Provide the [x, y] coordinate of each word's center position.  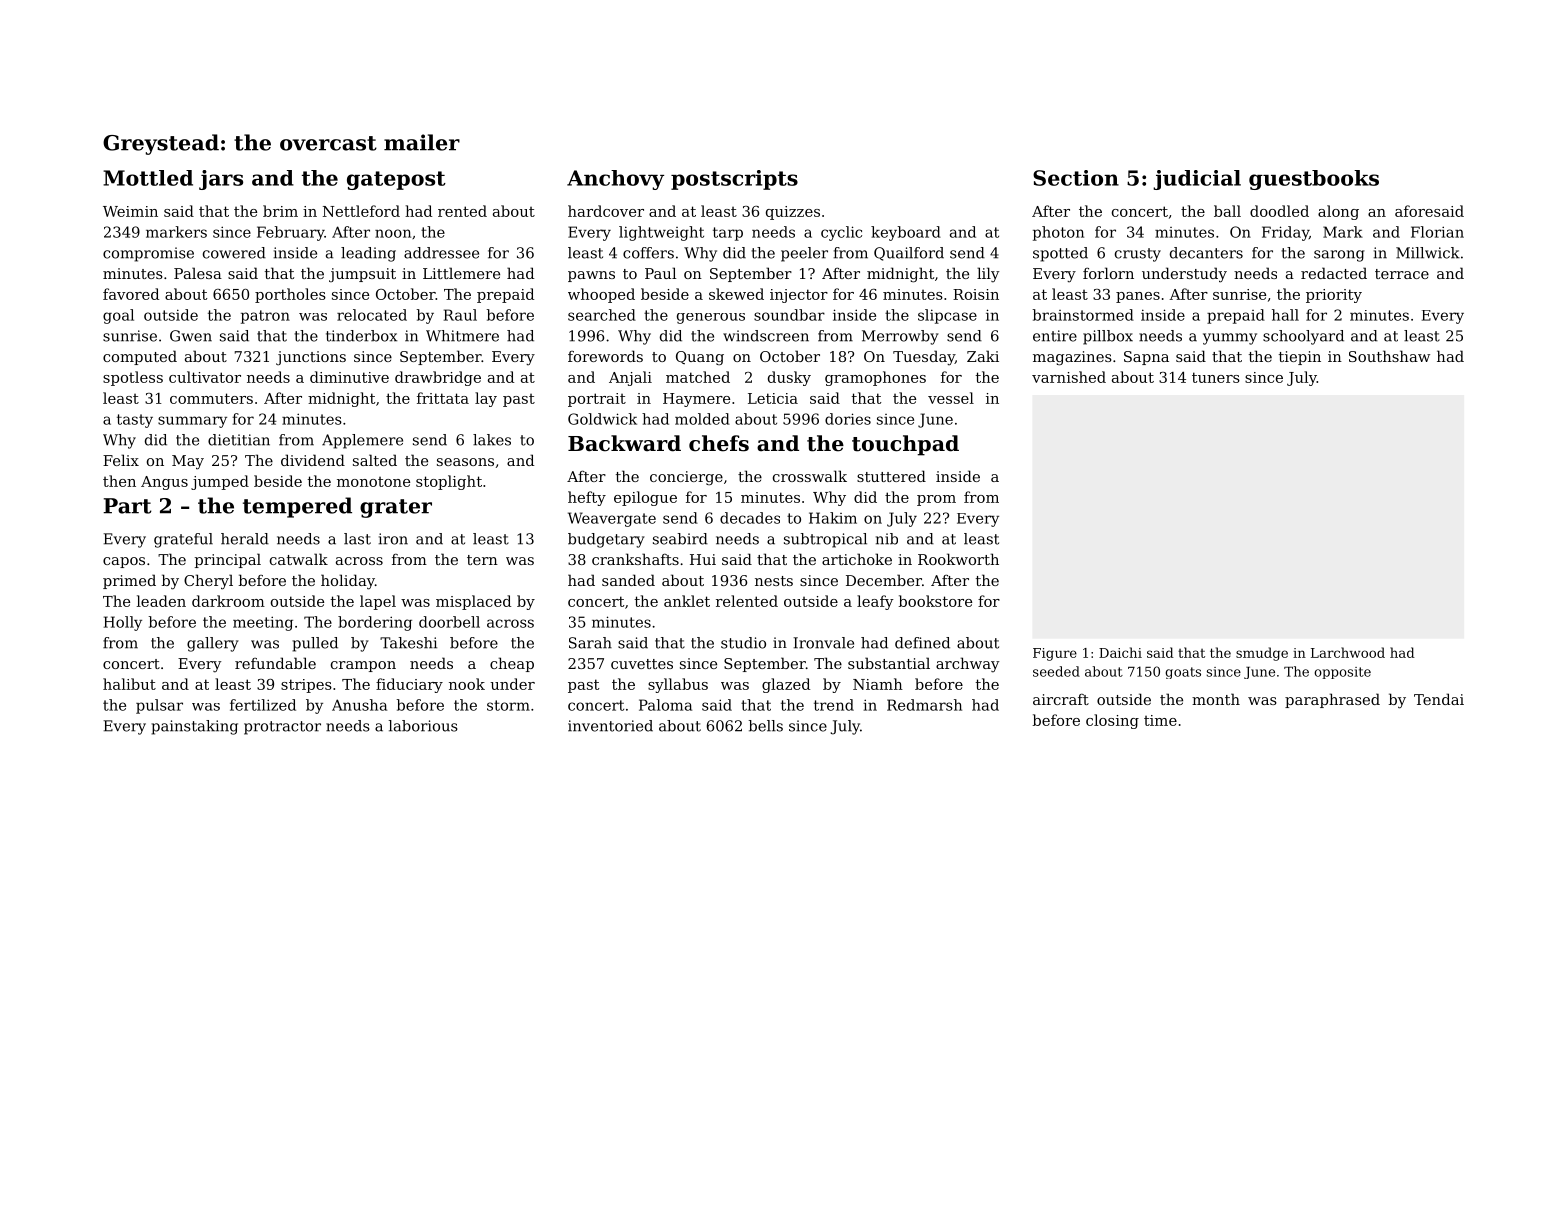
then [119, 481]
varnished [1069, 377]
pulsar [159, 706]
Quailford [909, 254]
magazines [1072, 358]
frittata [443, 398]
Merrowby [900, 337]
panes [1138, 297]
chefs [719, 443]
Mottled [148, 178]
